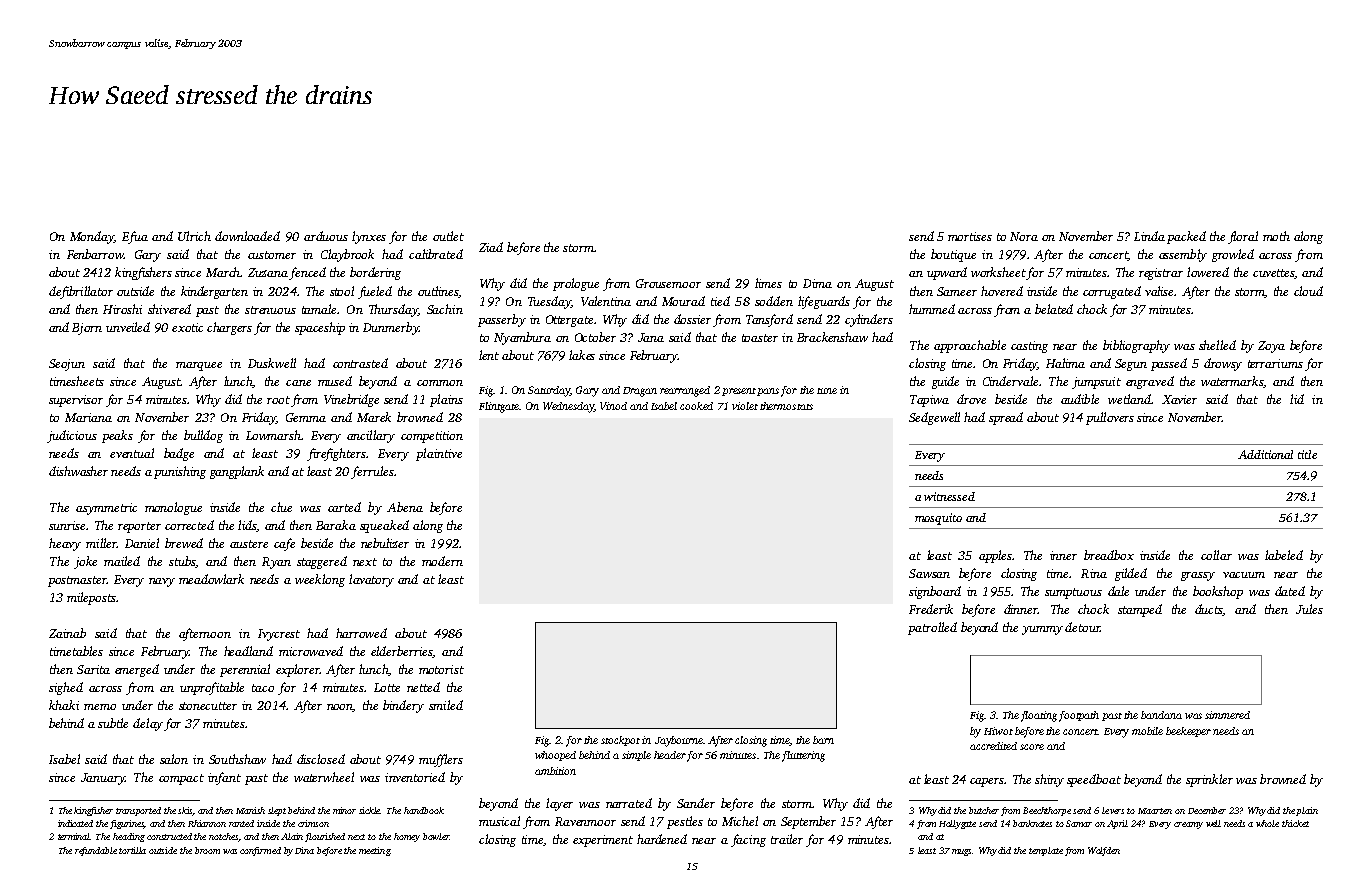  I want to click on shelled, so click(1217, 345).
